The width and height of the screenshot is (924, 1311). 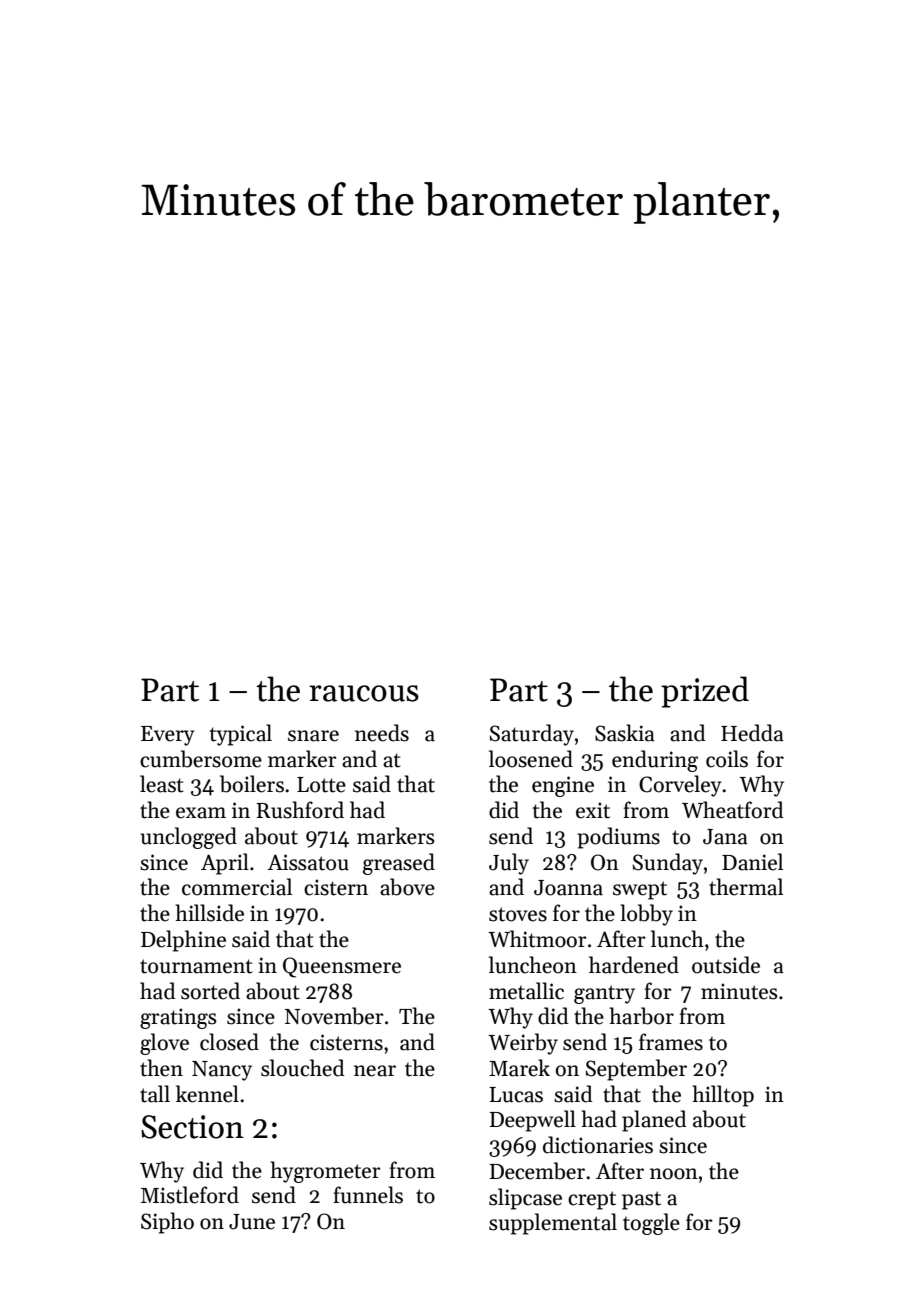 What do you see at coordinates (321, 785) in the screenshot?
I see `Lotte` at bounding box center [321, 785].
